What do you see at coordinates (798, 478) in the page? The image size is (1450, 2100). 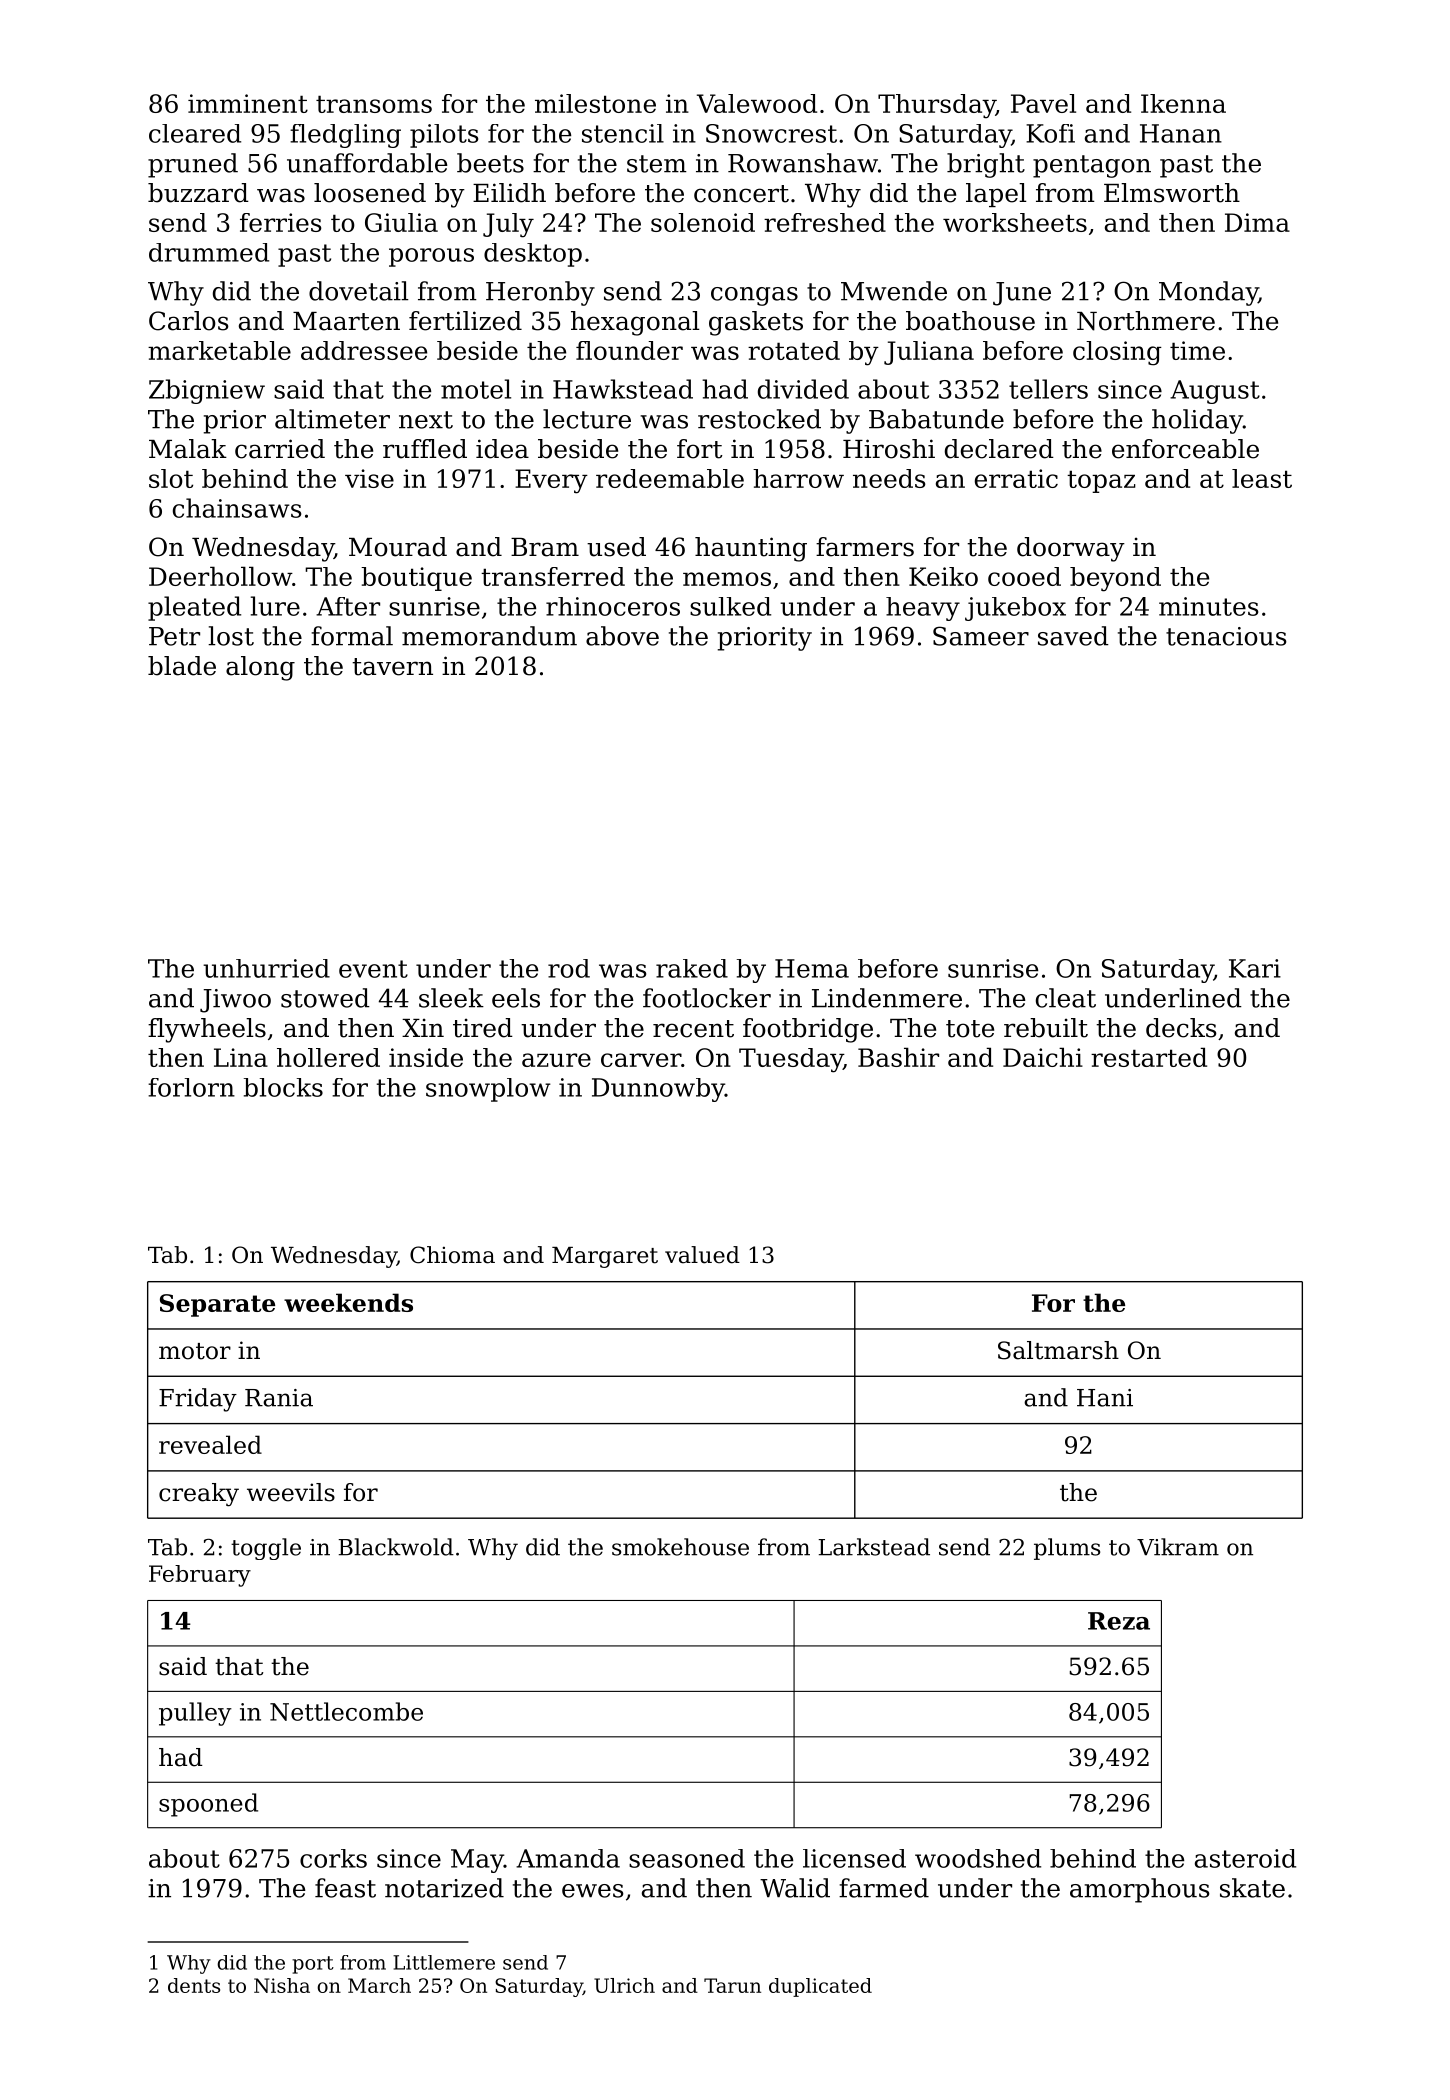 I see `harrow` at bounding box center [798, 478].
